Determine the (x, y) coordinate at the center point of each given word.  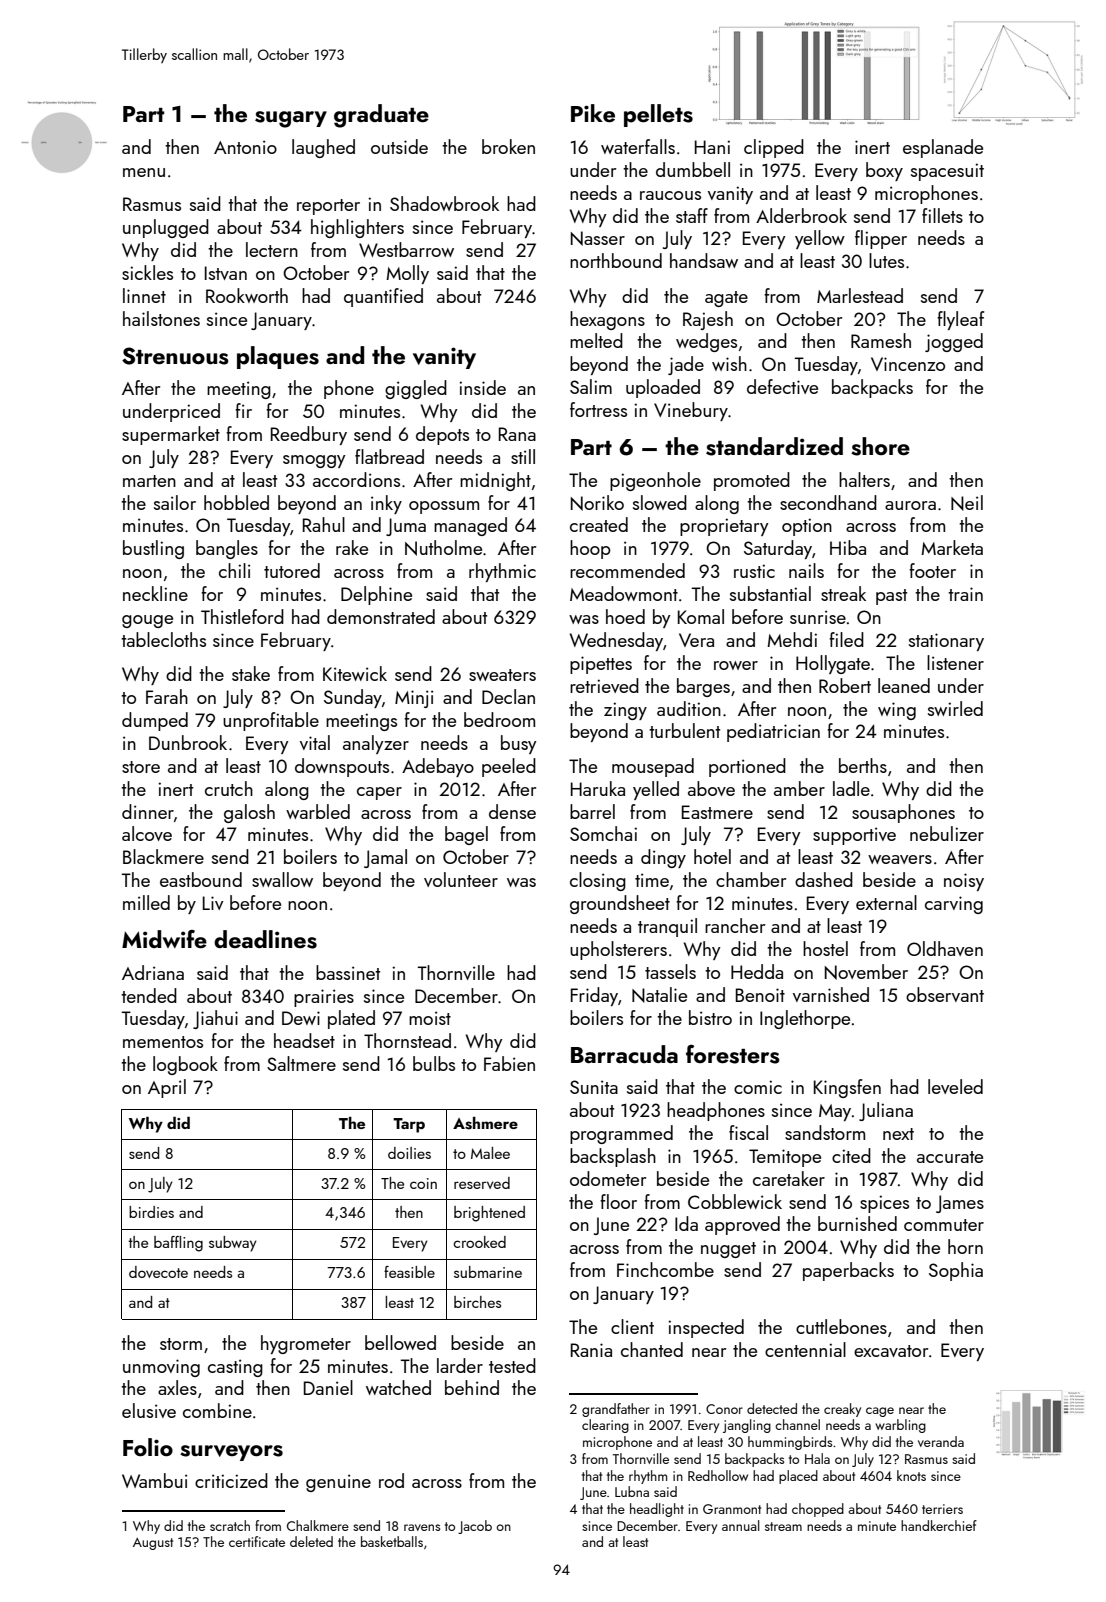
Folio (148, 1447)
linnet (144, 295)
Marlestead (860, 295)
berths (863, 765)
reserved (482, 1183)
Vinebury (691, 411)
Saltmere (301, 1063)
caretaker (789, 1178)
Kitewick (355, 673)
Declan (508, 696)
